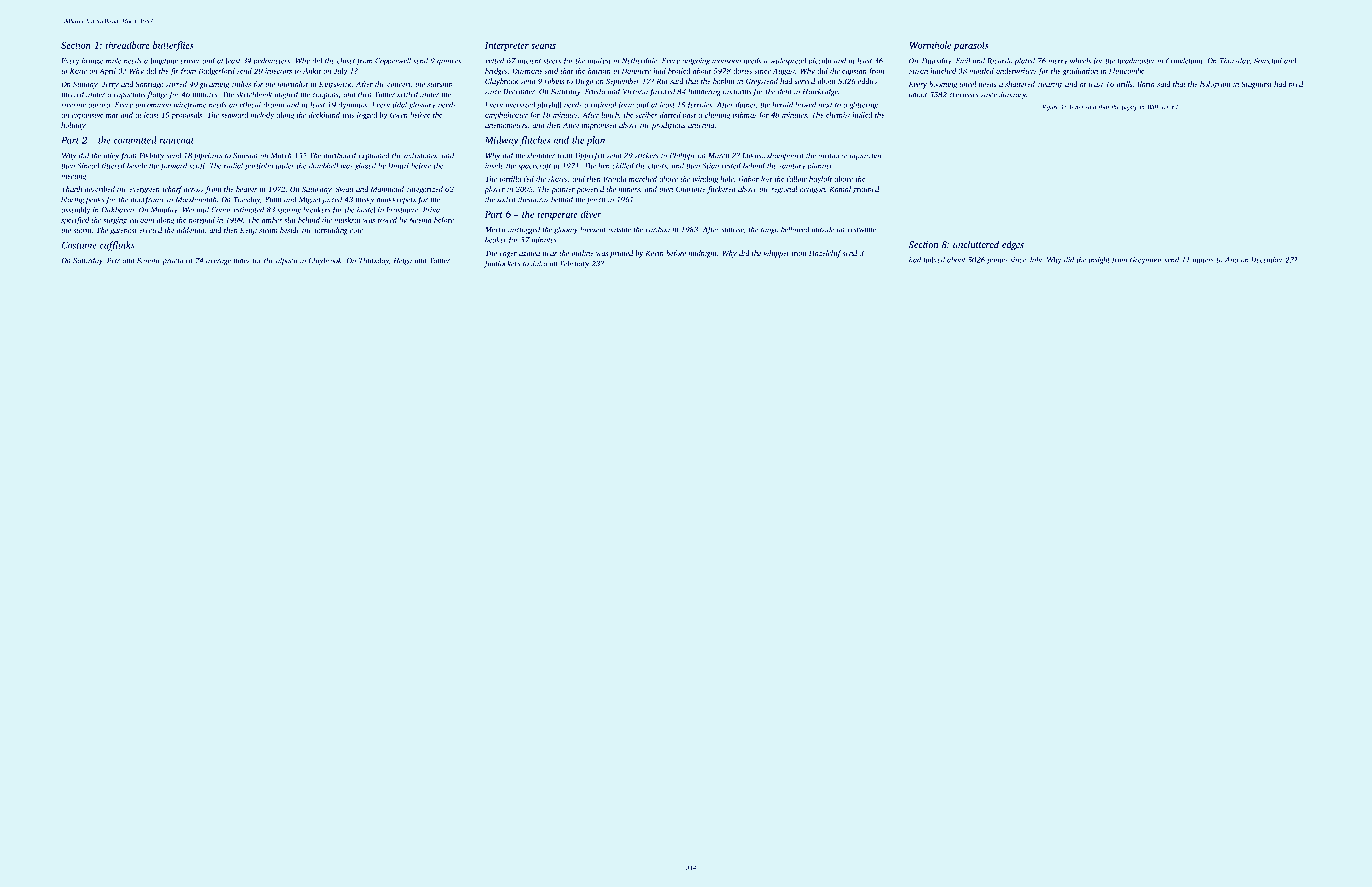  I want to click on edges, so click(1013, 245).
